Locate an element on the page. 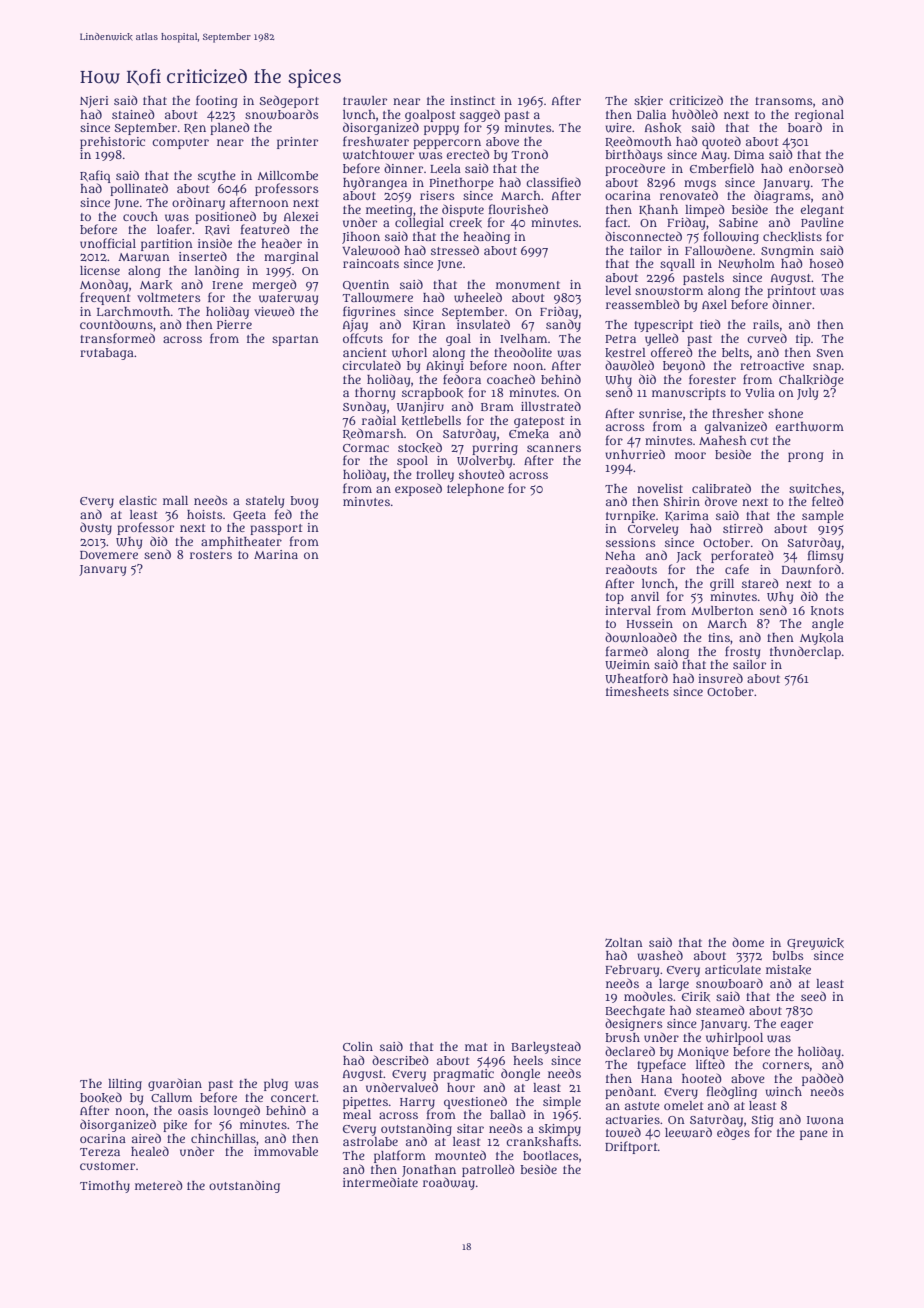  instinct is located at coordinates (472, 100).
